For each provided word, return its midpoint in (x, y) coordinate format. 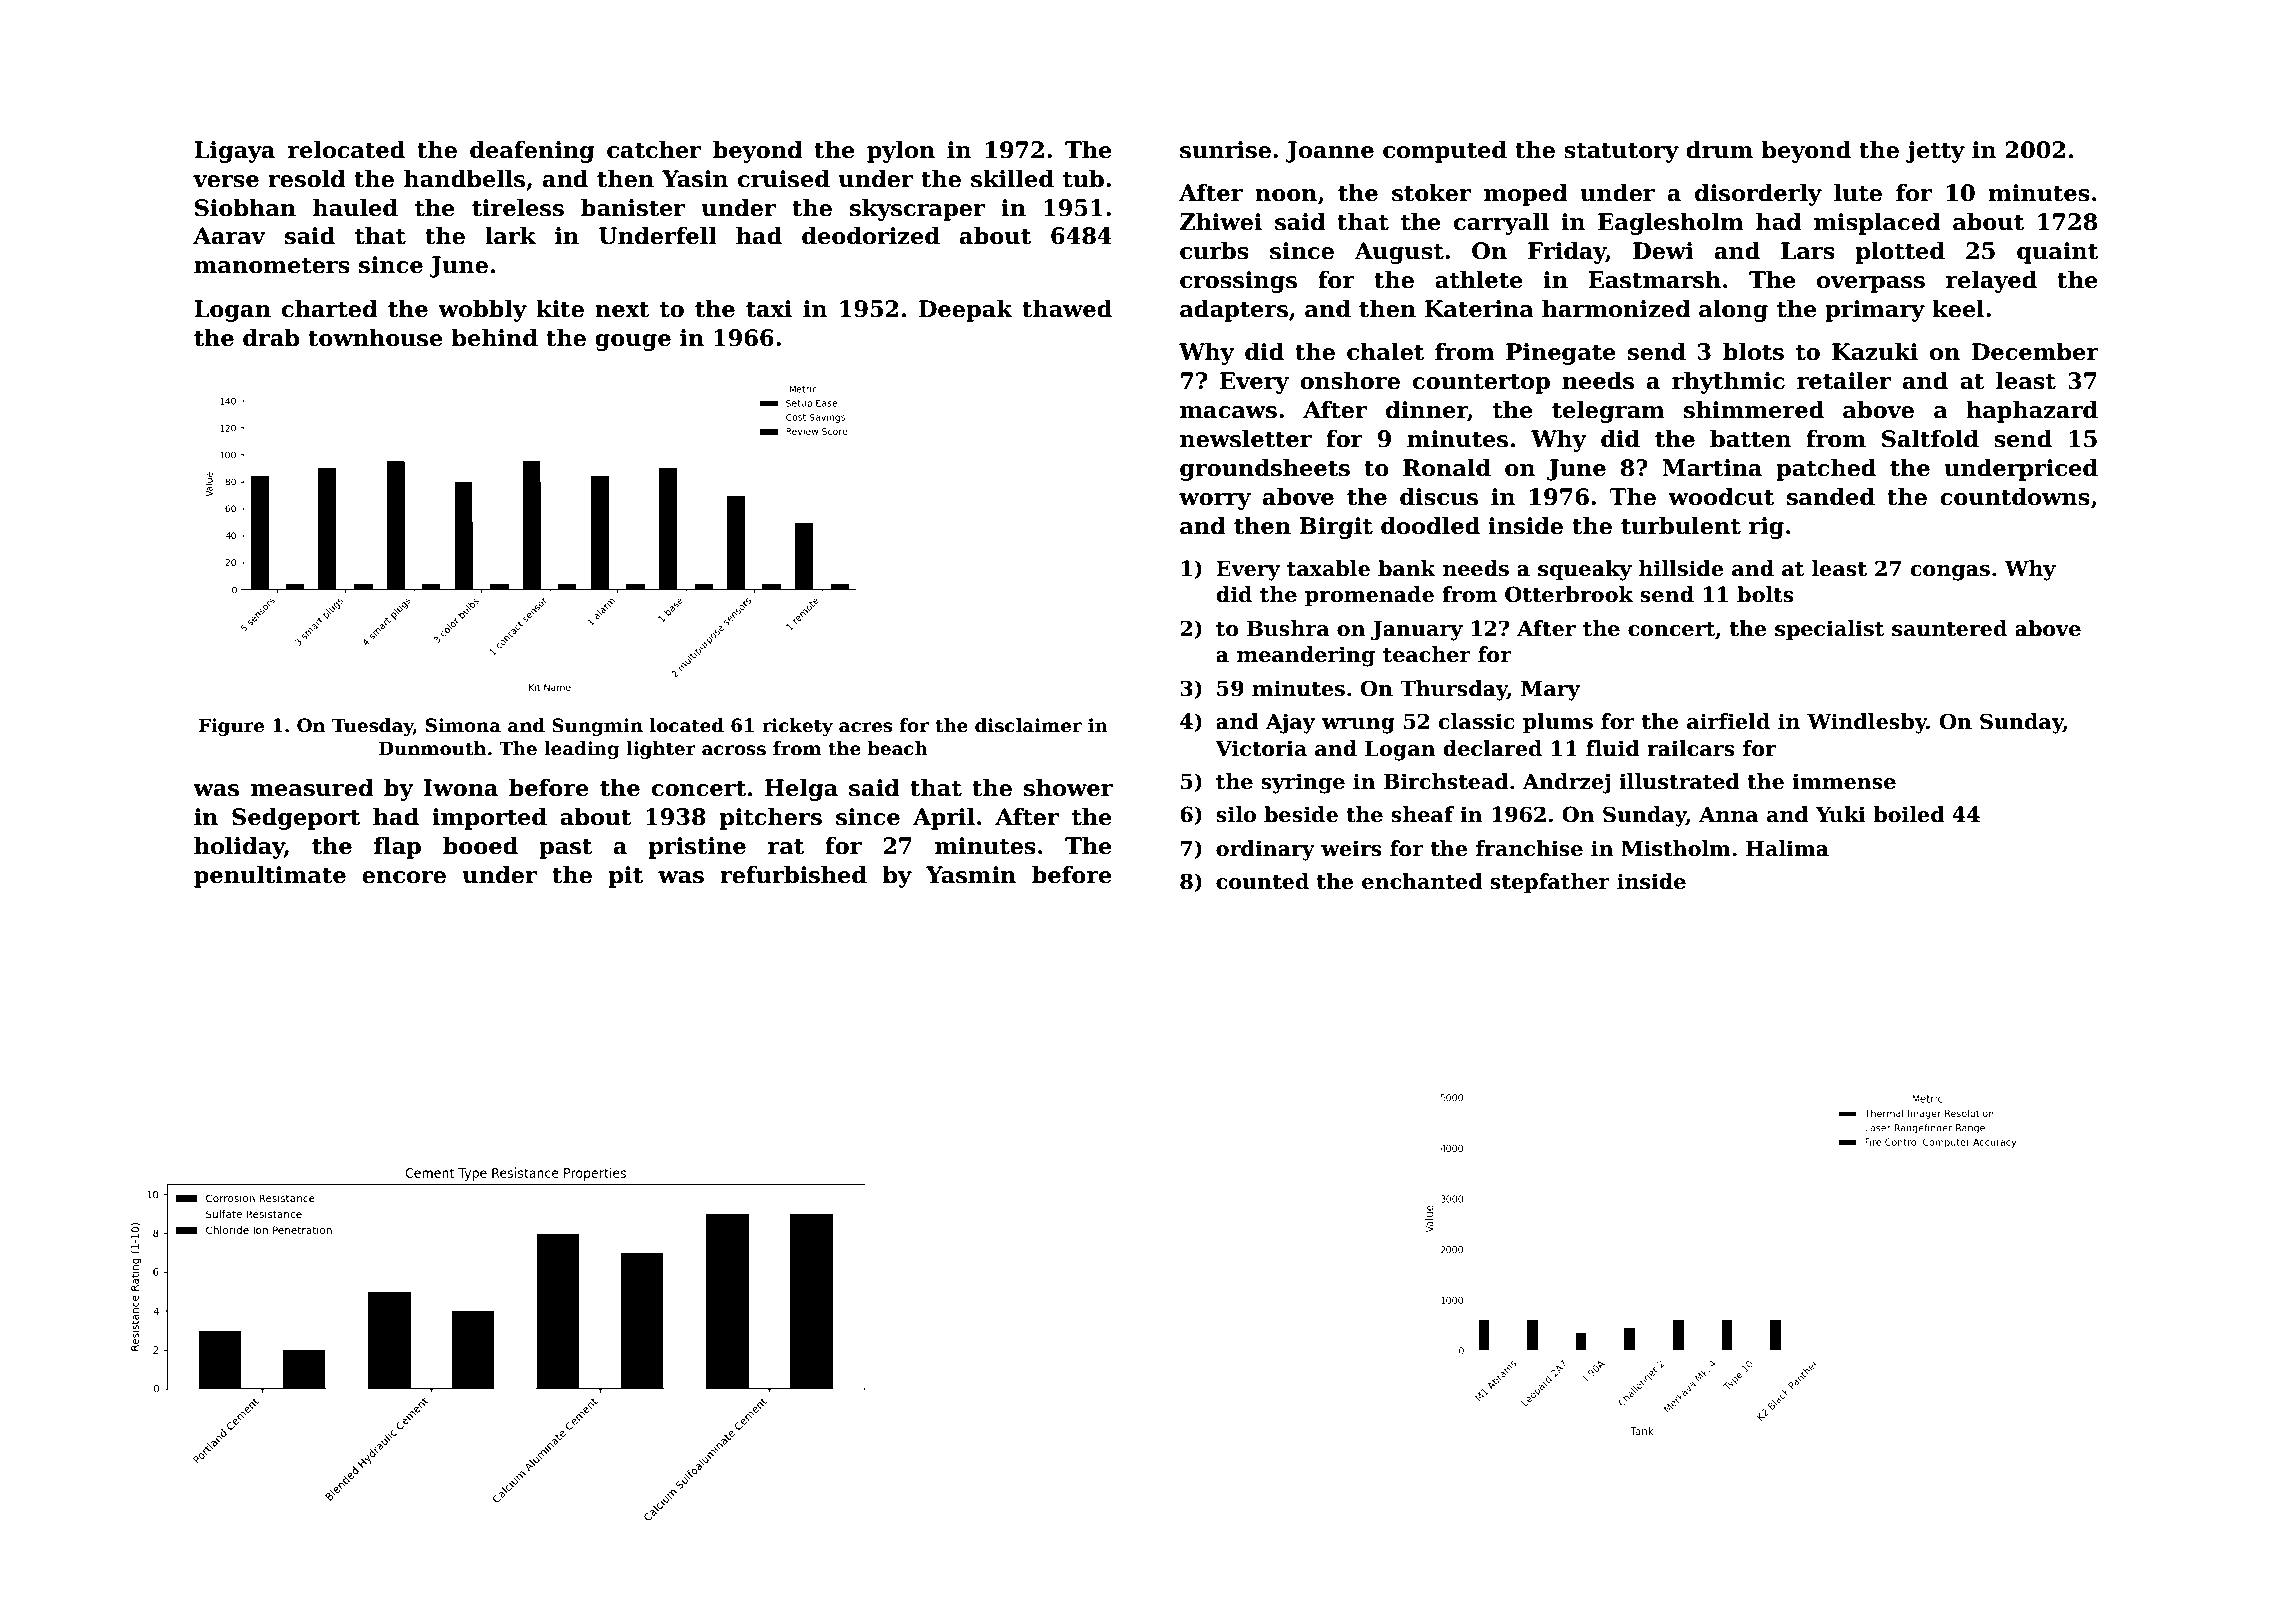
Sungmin (597, 727)
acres (865, 727)
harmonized (1616, 309)
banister (633, 208)
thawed (1067, 309)
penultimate (270, 877)
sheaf (1422, 814)
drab (271, 338)
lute (1858, 193)
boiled (1909, 814)
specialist (1829, 630)
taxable (1328, 568)
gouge (633, 342)
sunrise (1225, 150)
